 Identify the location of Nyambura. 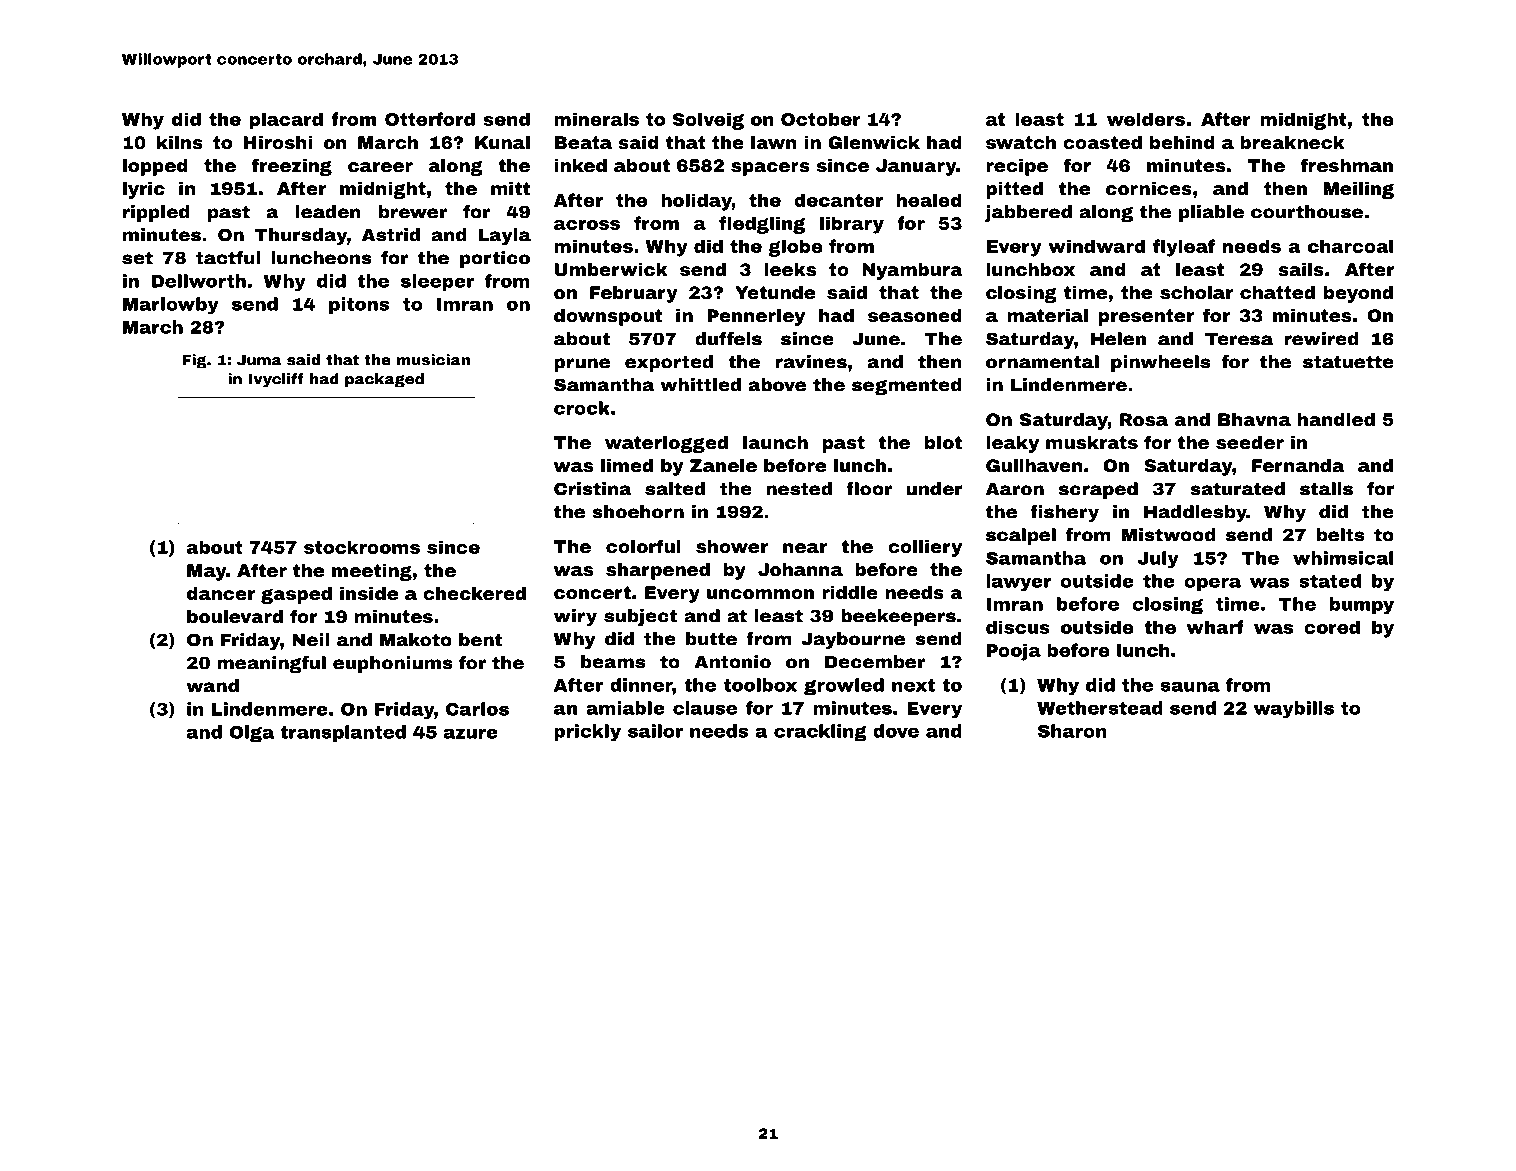
(912, 271).
